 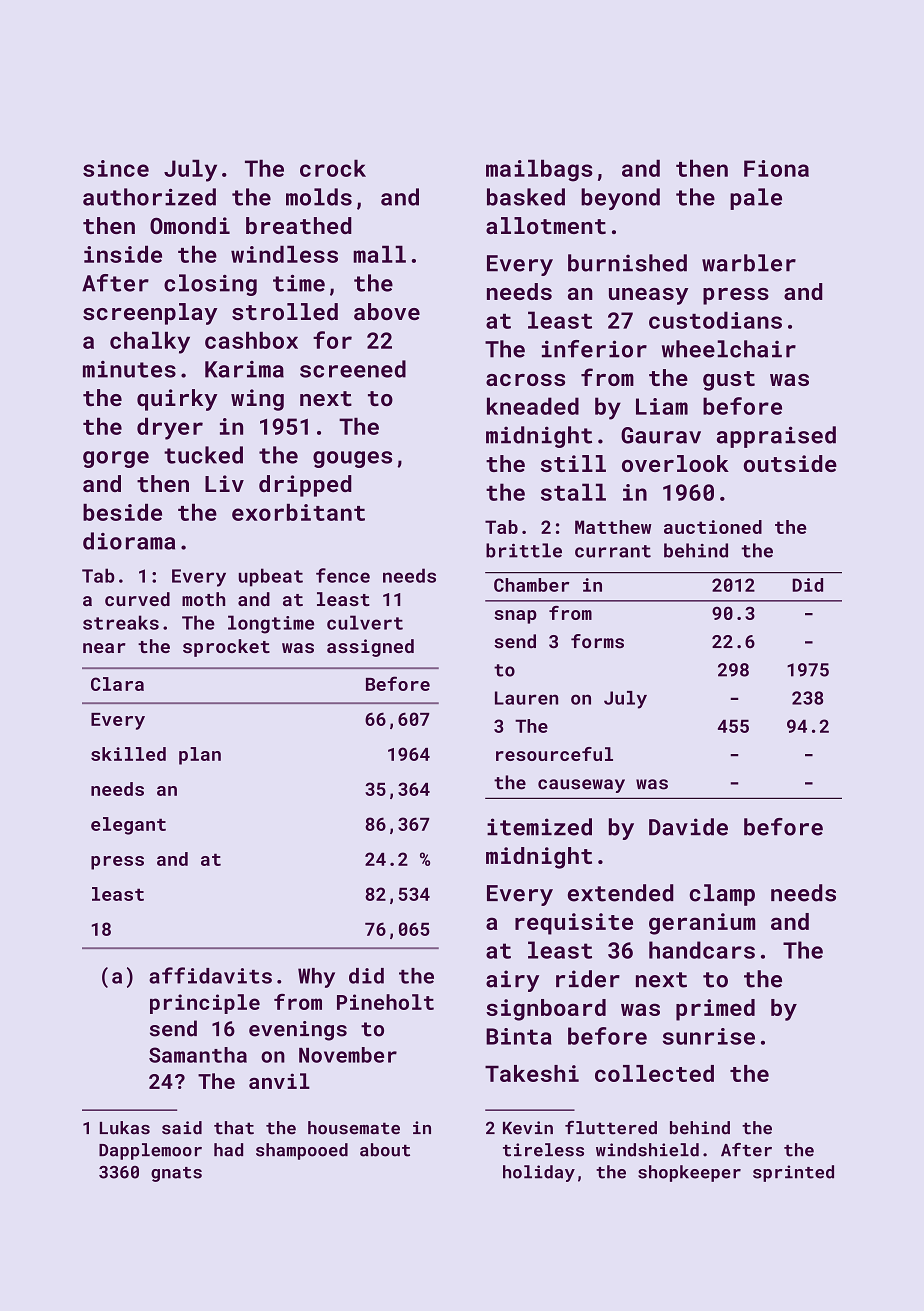 I want to click on itemized, so click(x=539, y=827).
